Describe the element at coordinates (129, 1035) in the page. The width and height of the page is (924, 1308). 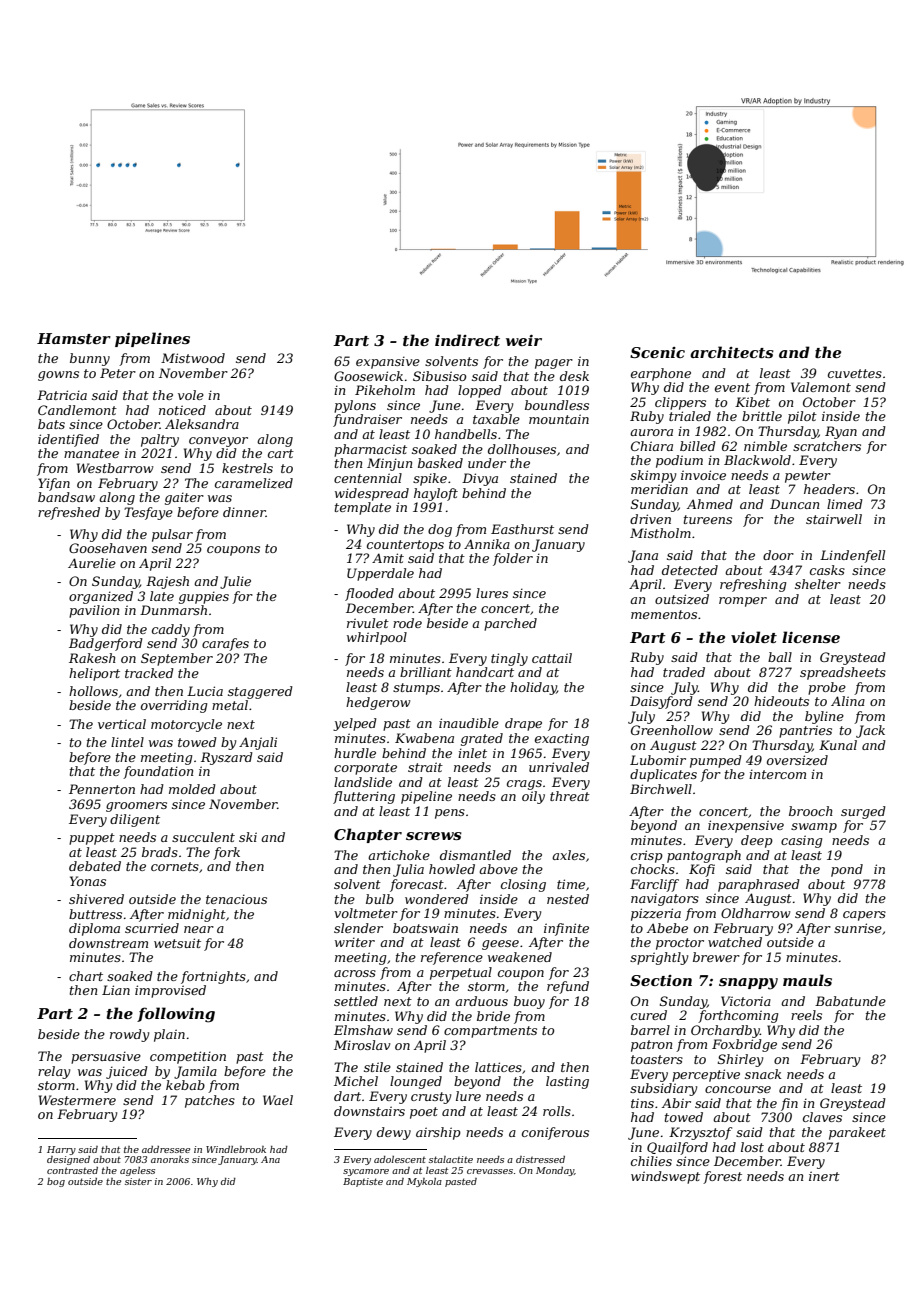
I see `rowdy` at that location.
